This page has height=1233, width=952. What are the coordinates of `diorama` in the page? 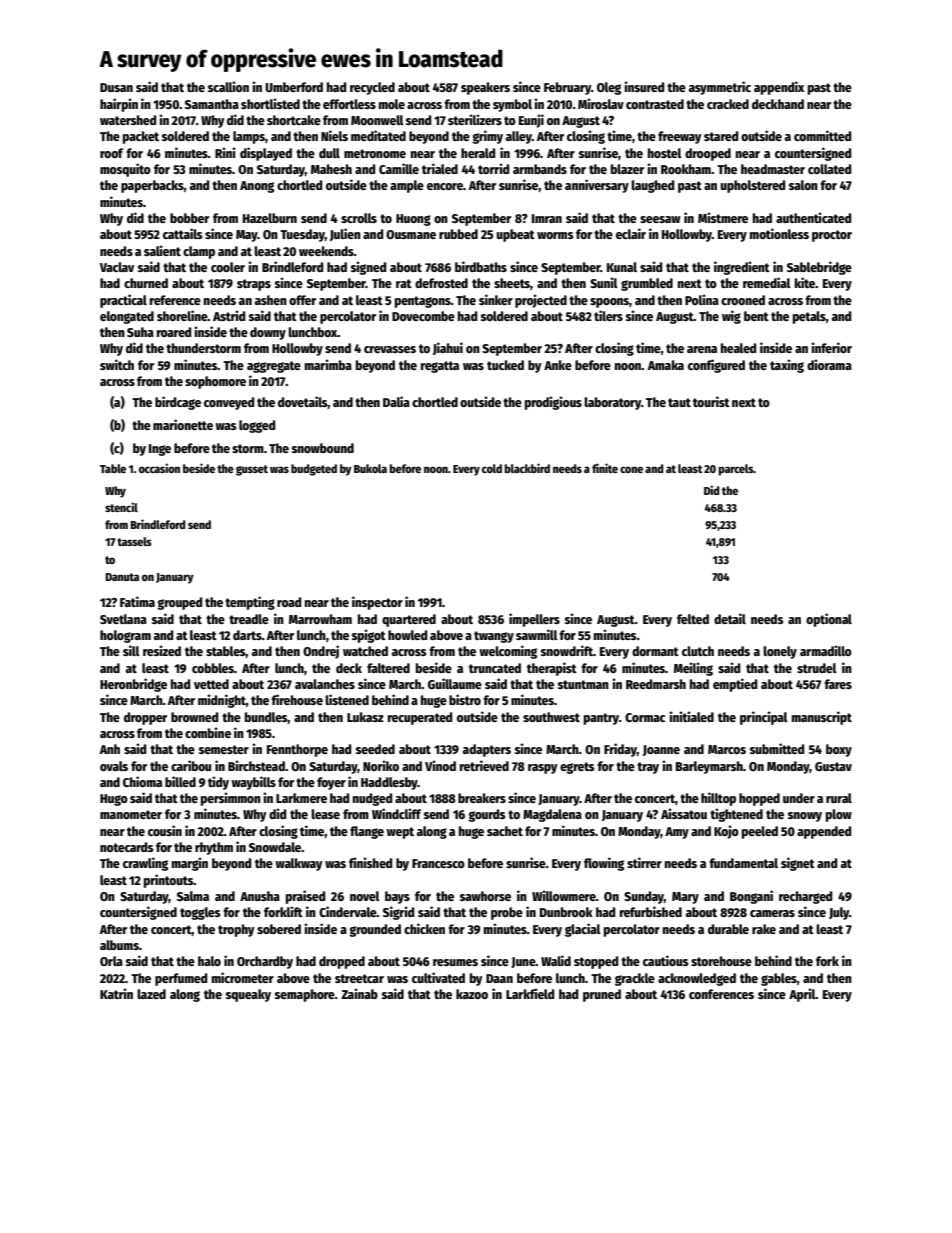 It's located at (829, 364).
